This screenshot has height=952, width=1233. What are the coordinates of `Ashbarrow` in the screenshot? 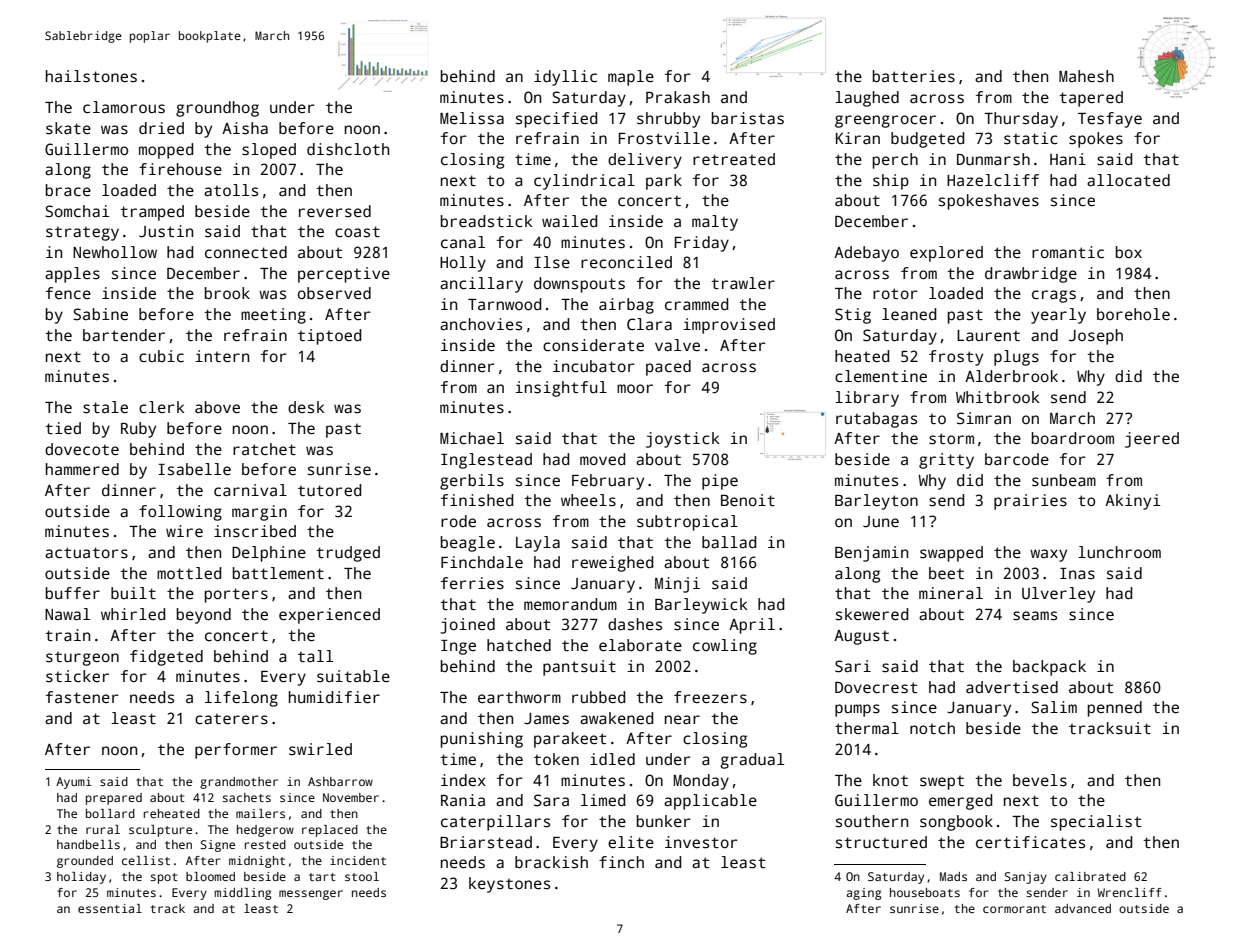 It's located at (340, 781).
